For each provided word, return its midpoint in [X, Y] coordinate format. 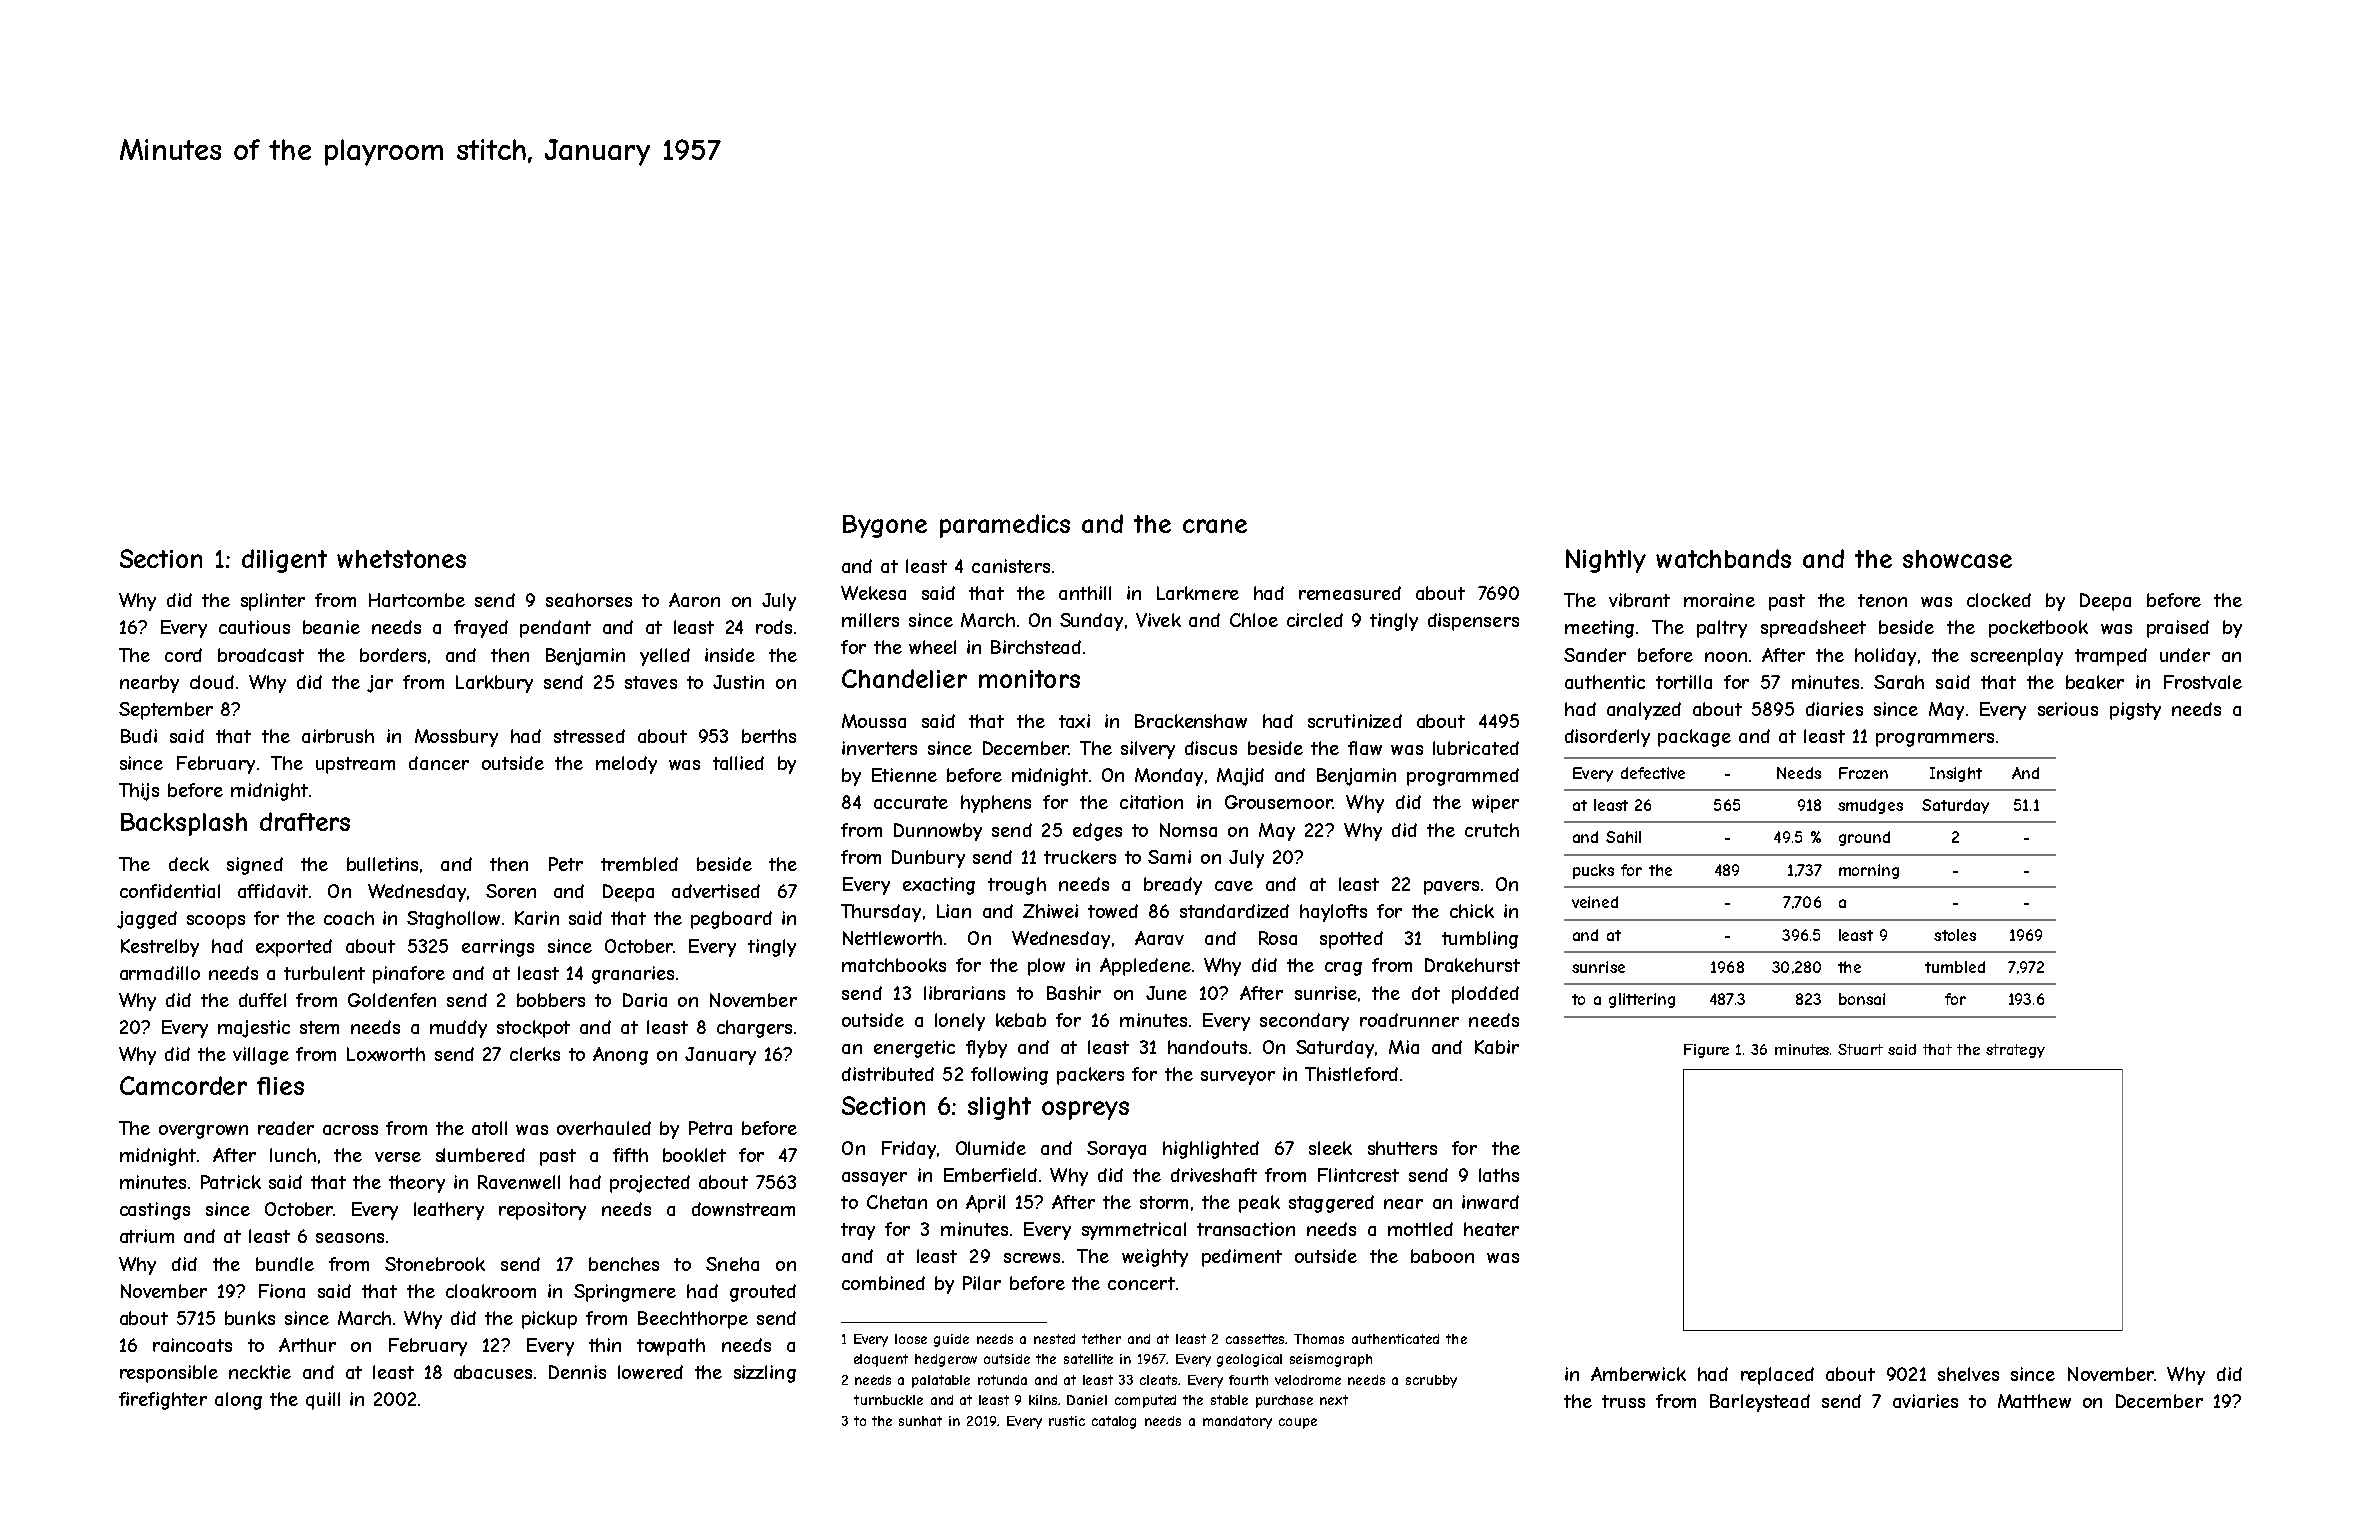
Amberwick [1638, 1374]
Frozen [1863, 773]
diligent [284, 561]
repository [542, 1211]
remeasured [1350, 593]
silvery [1148, 750]
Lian [954, 911]
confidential [170, 891]
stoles [1955, 935]
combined [883, 1283]
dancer [439, 763]
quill [323, 1401]
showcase [1957, 559]
